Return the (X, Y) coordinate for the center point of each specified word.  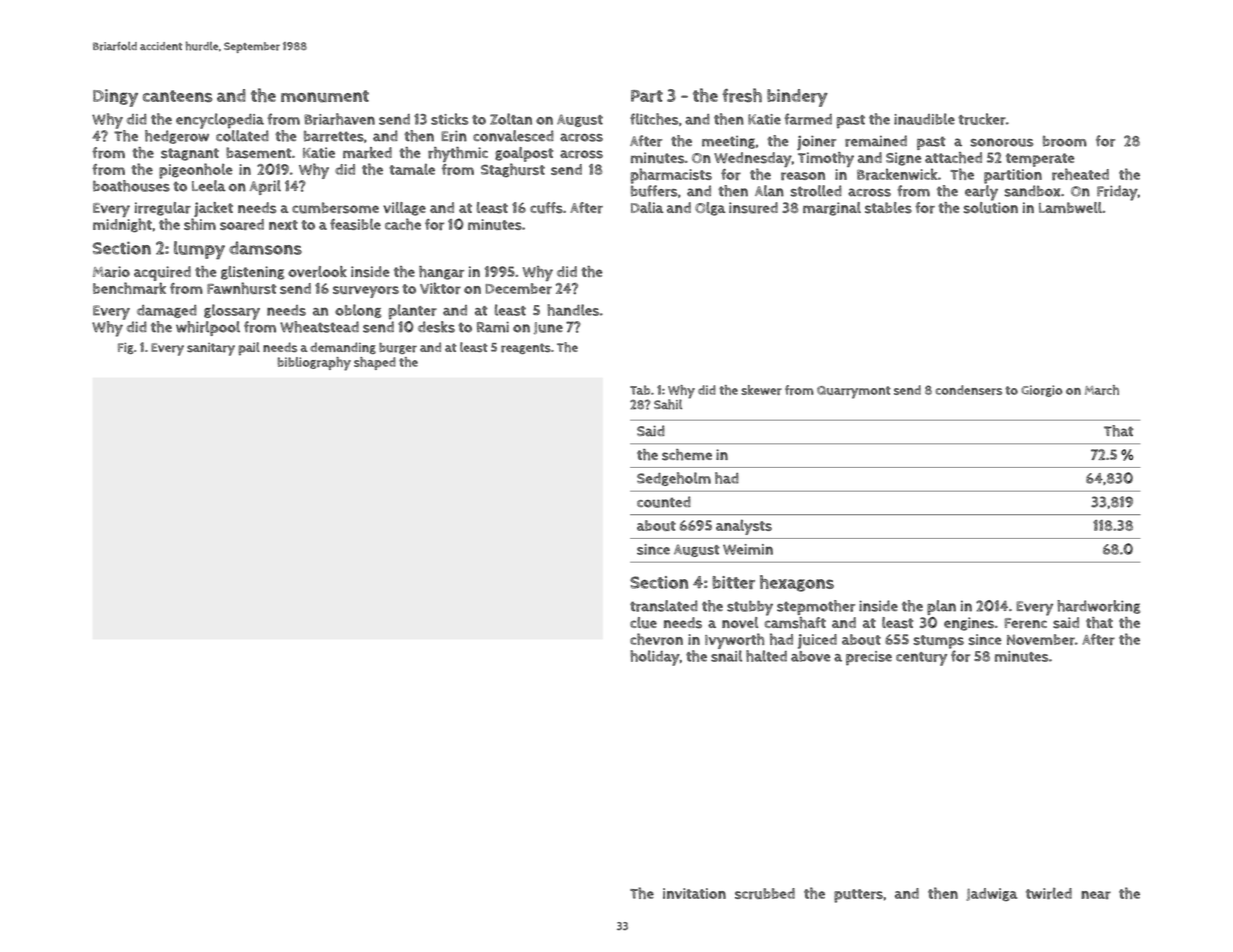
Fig (126, 348)
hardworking (1098, 607)
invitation (694, 893)
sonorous (1002, 142)
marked (367, 153)
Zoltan (511, 119)
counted (664, 502)
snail (726, 656)
